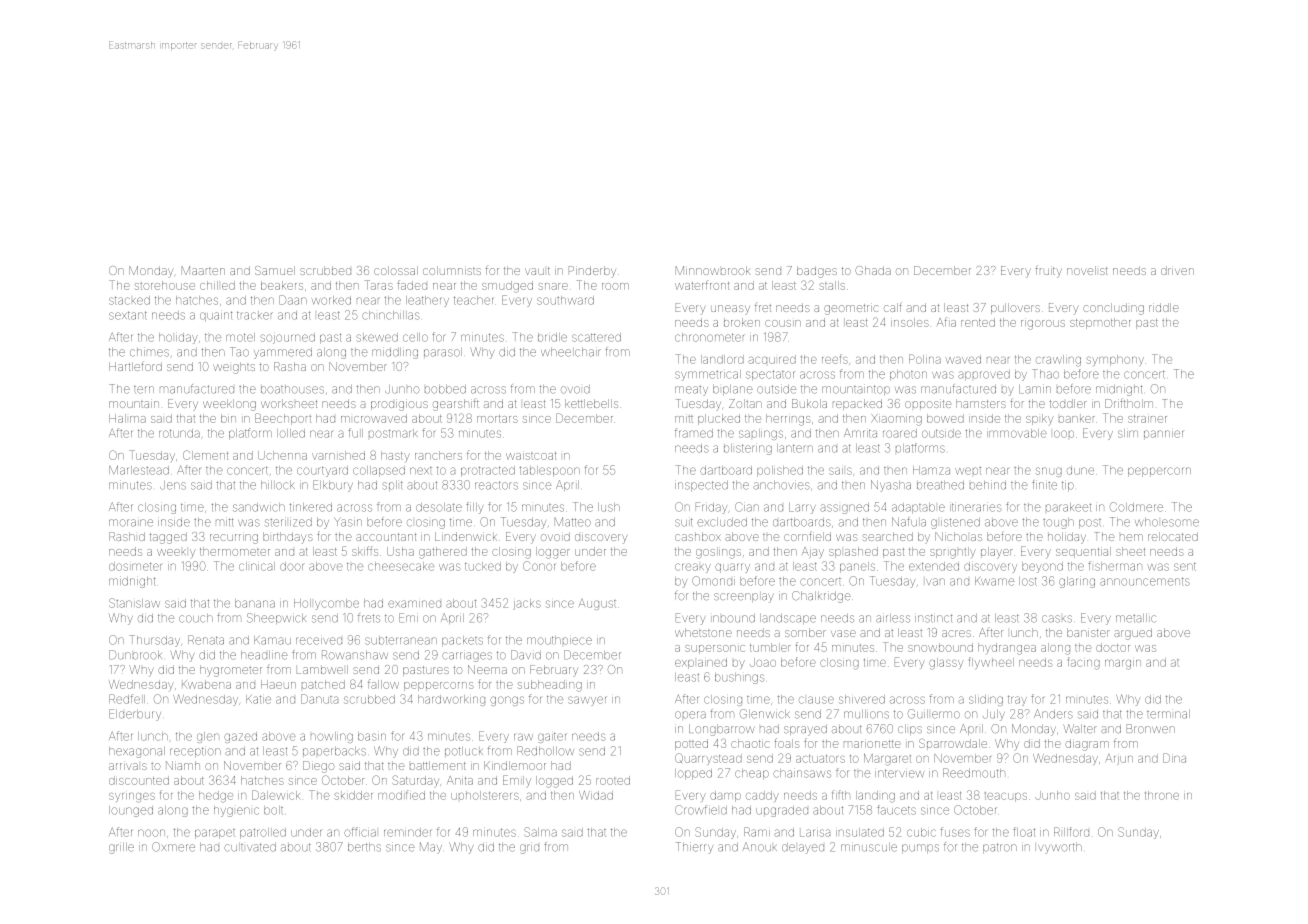 Image resolution: width=1308 pixels, height=924 pixels. What do you see at coordinates (946, 664) in the screenshot?
I see `glassy` at bounding box center [946, 664].
